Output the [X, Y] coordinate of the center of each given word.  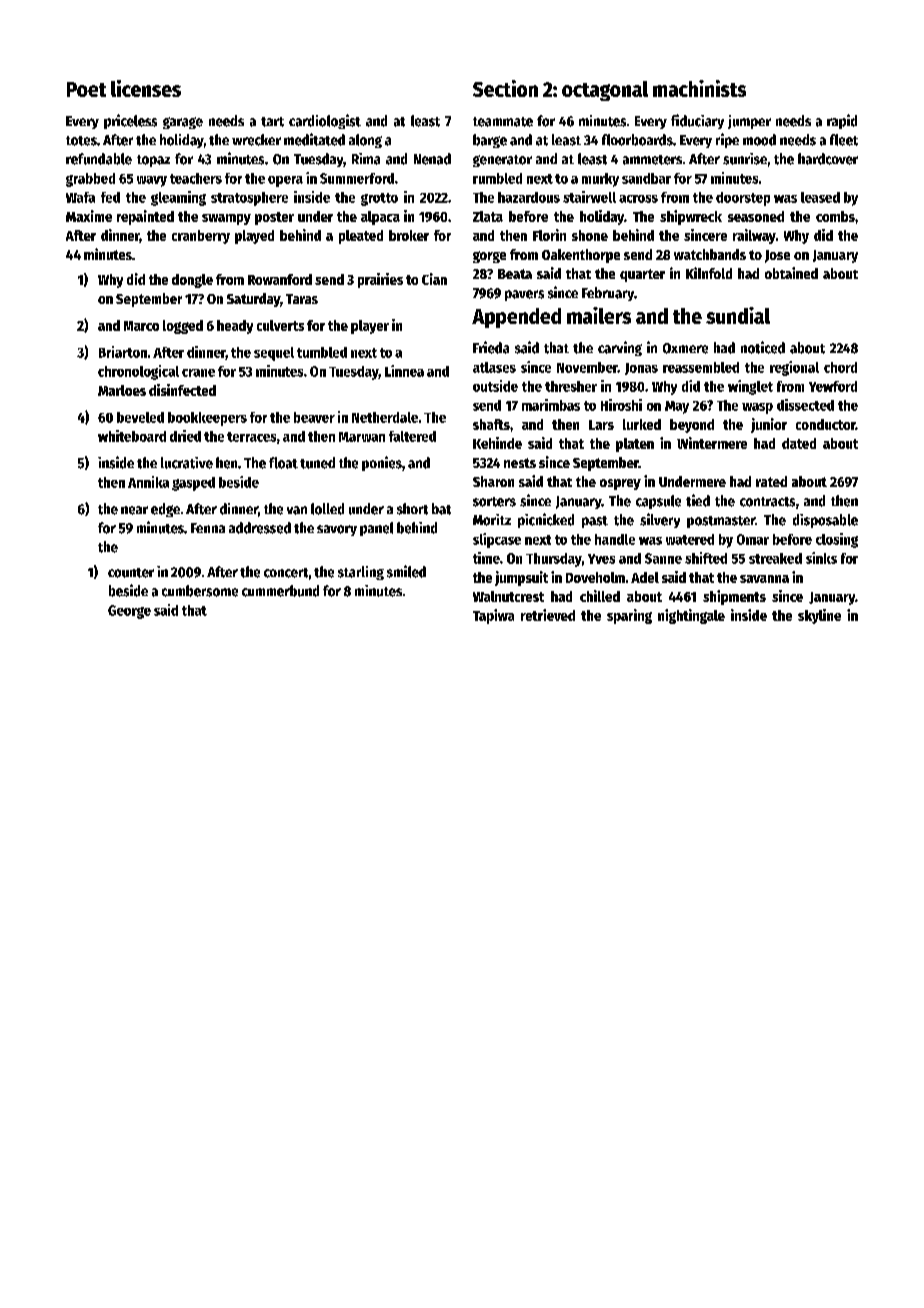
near [134, 510]
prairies [380, 280]
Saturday [253, 300]
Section [505, 88]
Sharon [493, 481]
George [129, 612]
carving [620, 348]
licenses [146, 88]
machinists [699, 88]
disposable [825, 521]
